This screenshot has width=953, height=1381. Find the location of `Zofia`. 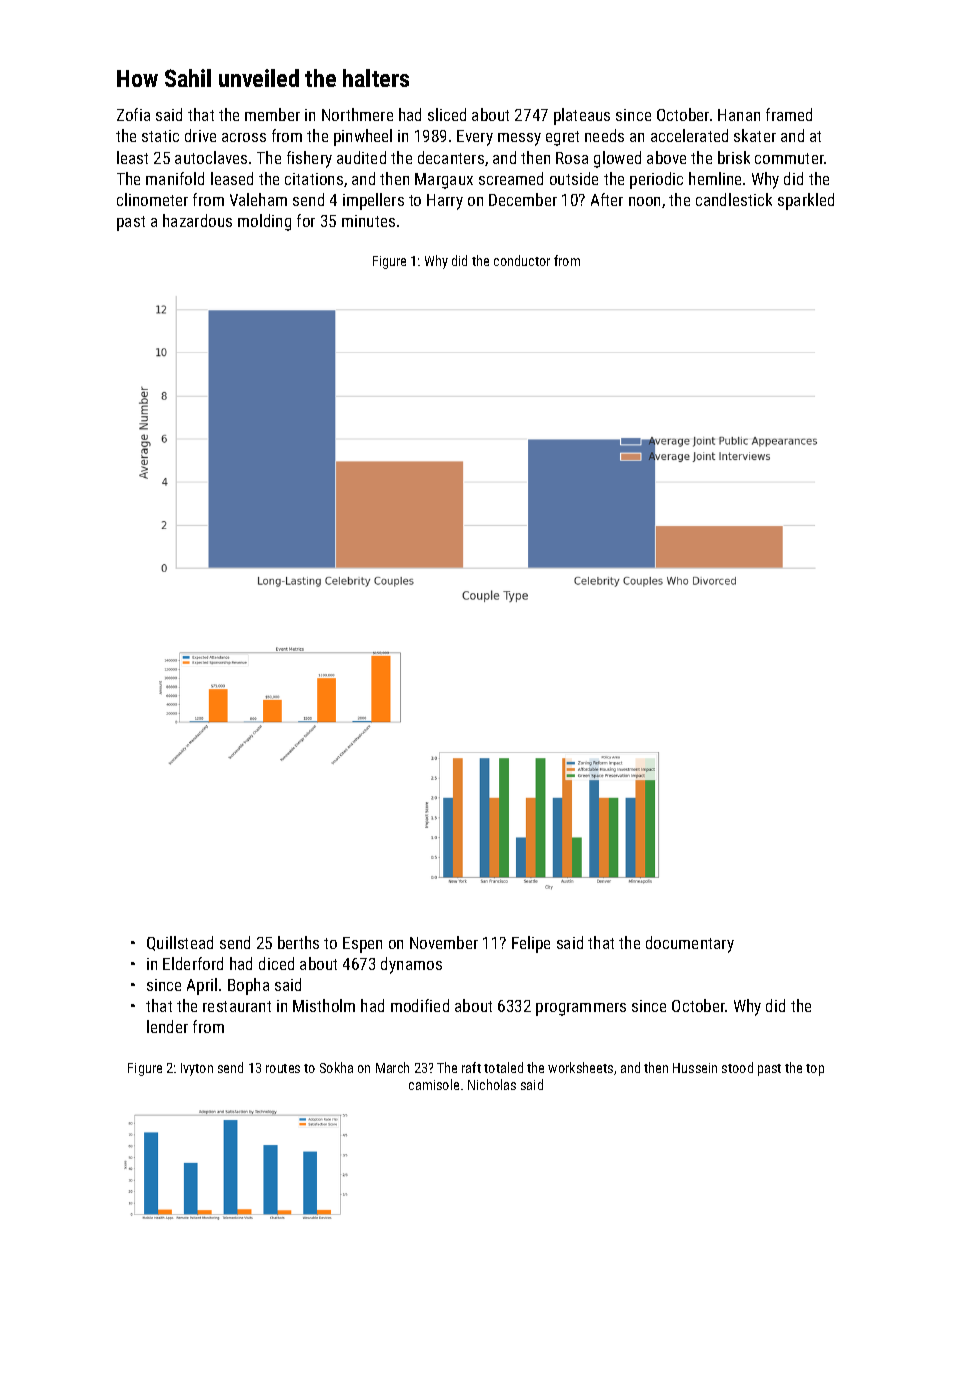

Zofia is located at coordinates (133, 114).
